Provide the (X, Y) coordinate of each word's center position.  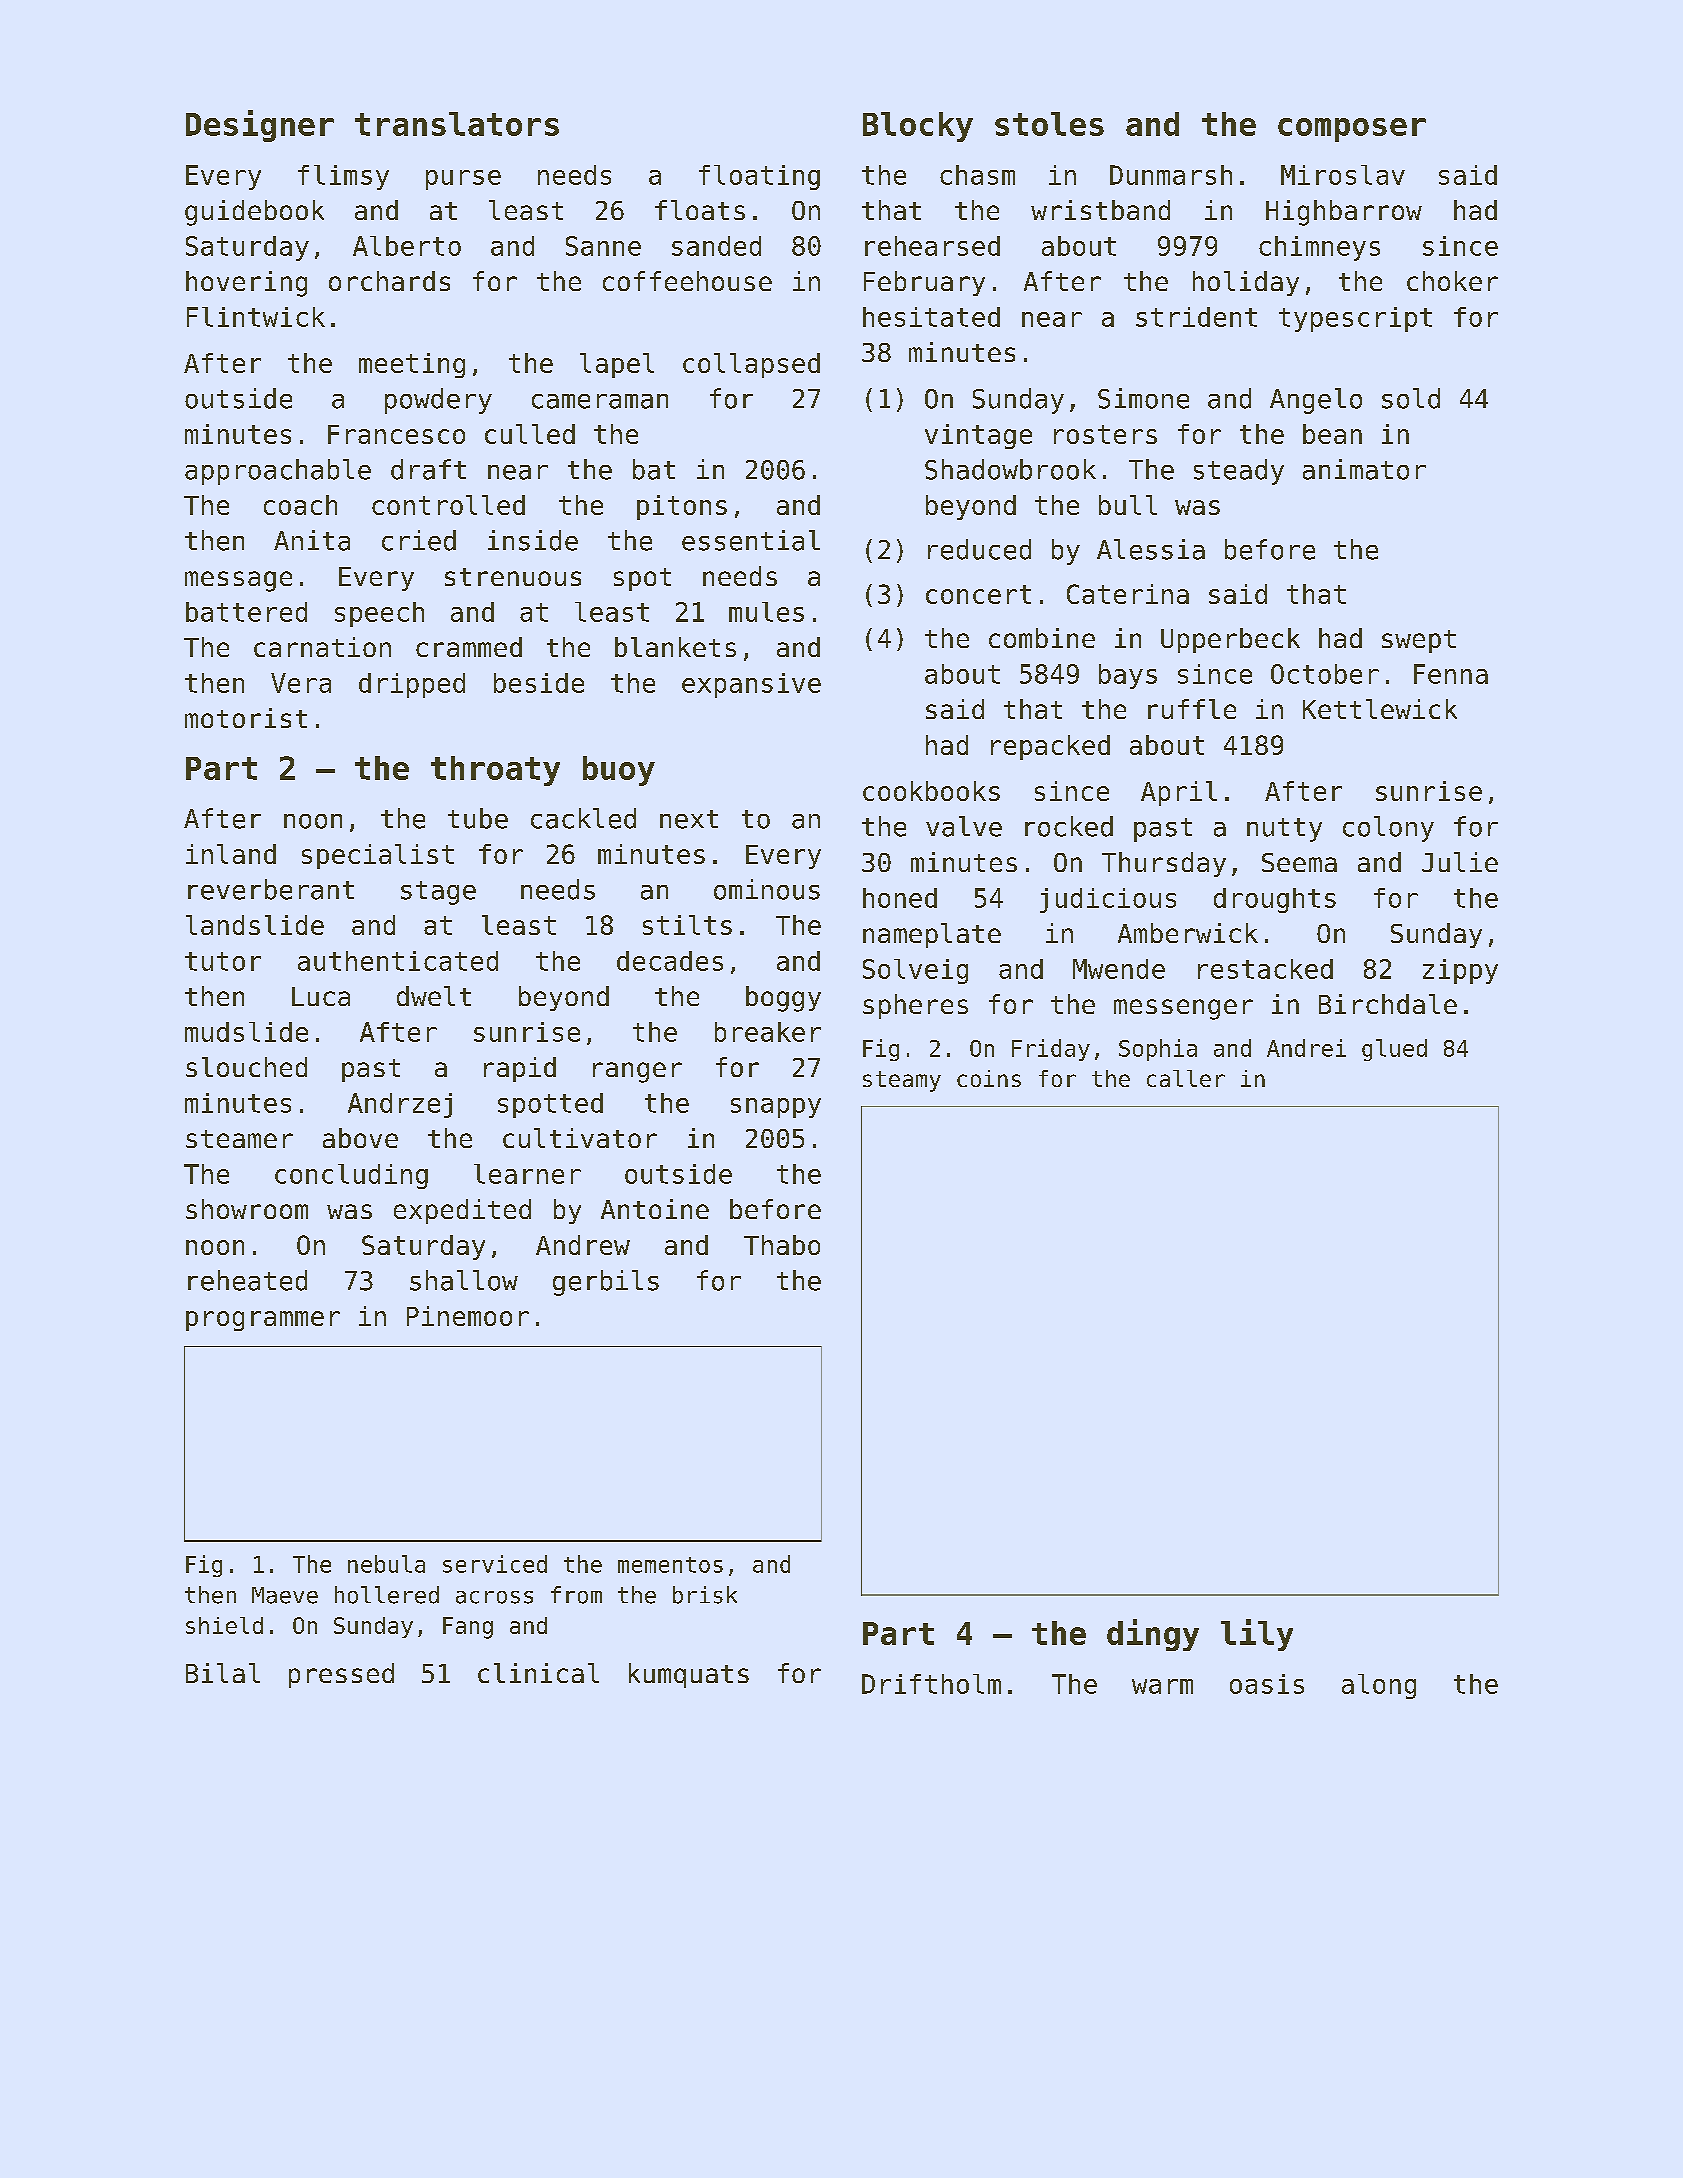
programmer (263, 1321)
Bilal (223, 1673)
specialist (378, 856)
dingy (1153, 1635)
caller (1186, 1078)
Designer (260, 126)
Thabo (782, 1245)
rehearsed (932, 246)
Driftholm (931, 1684)
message (238, 581)
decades (670, 961)
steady (1239, 472)
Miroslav (1343, 175)
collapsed (751, 365)
